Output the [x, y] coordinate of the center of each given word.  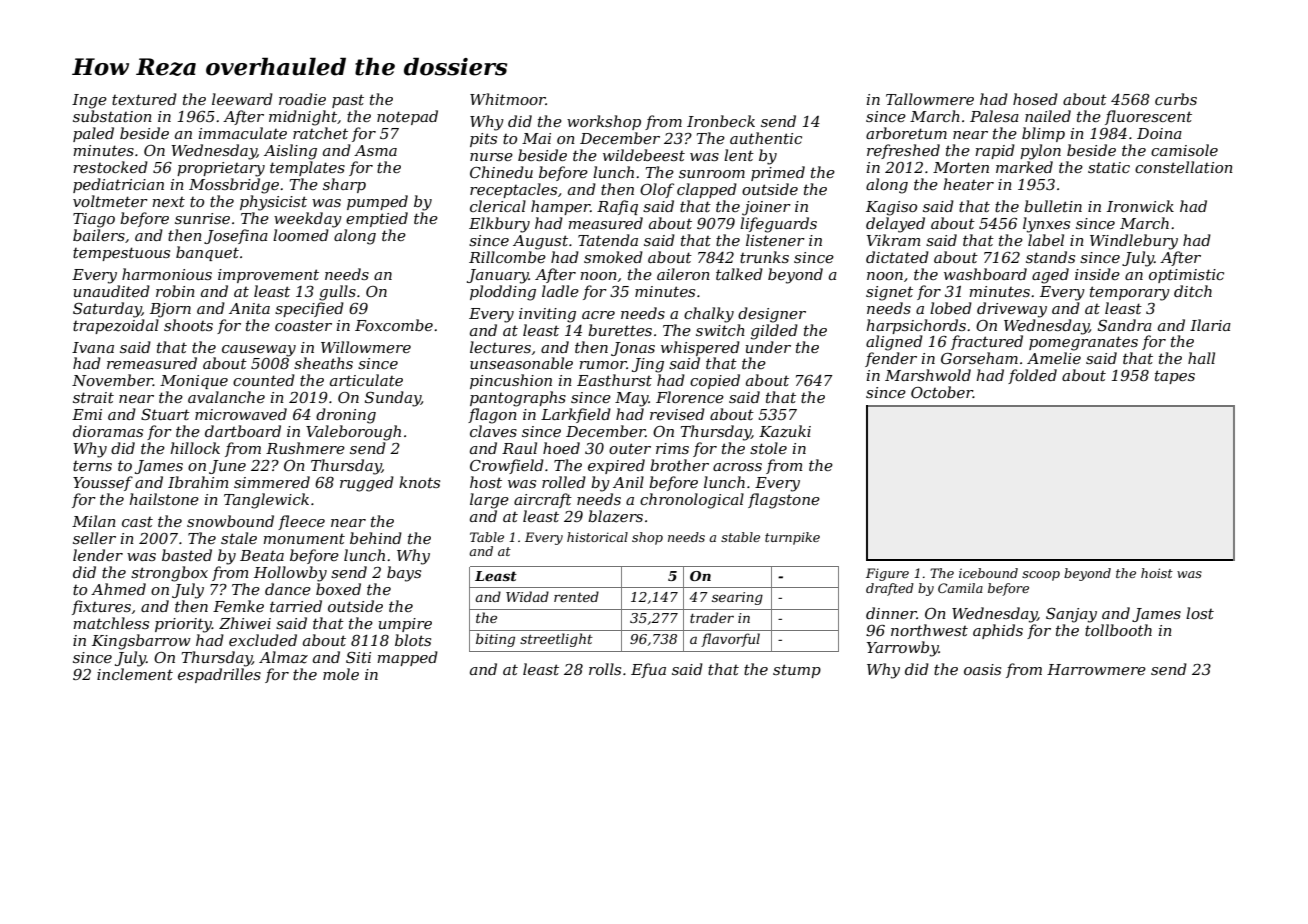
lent [739, 155]
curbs [1176, 99]
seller [94, 538]
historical [597, 537]
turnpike [792, 538]
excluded [263, 640]
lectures [500, 347]
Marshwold [928, 375]
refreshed [903, 151]
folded [1032, 376]
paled [93, 134]
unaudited [112, 291]
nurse [491, 157]
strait [93, 397]
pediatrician [118, 185]
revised [677, 414]
